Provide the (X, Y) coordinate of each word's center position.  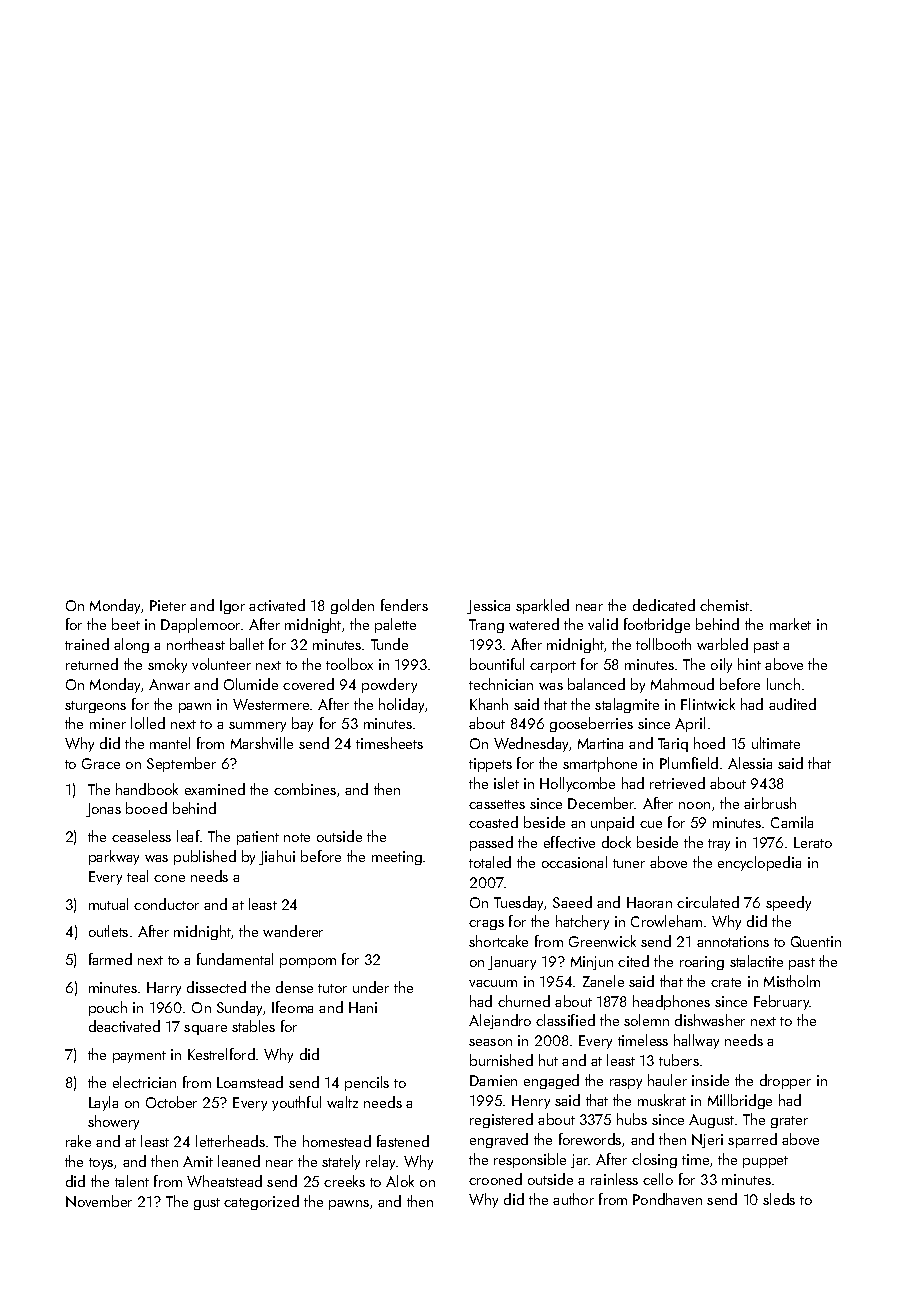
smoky (167, 665)
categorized (261, 1202)
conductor (166, 904)
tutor (332, 988)
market (790, 624)
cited (633, 961)
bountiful (497, 664)
